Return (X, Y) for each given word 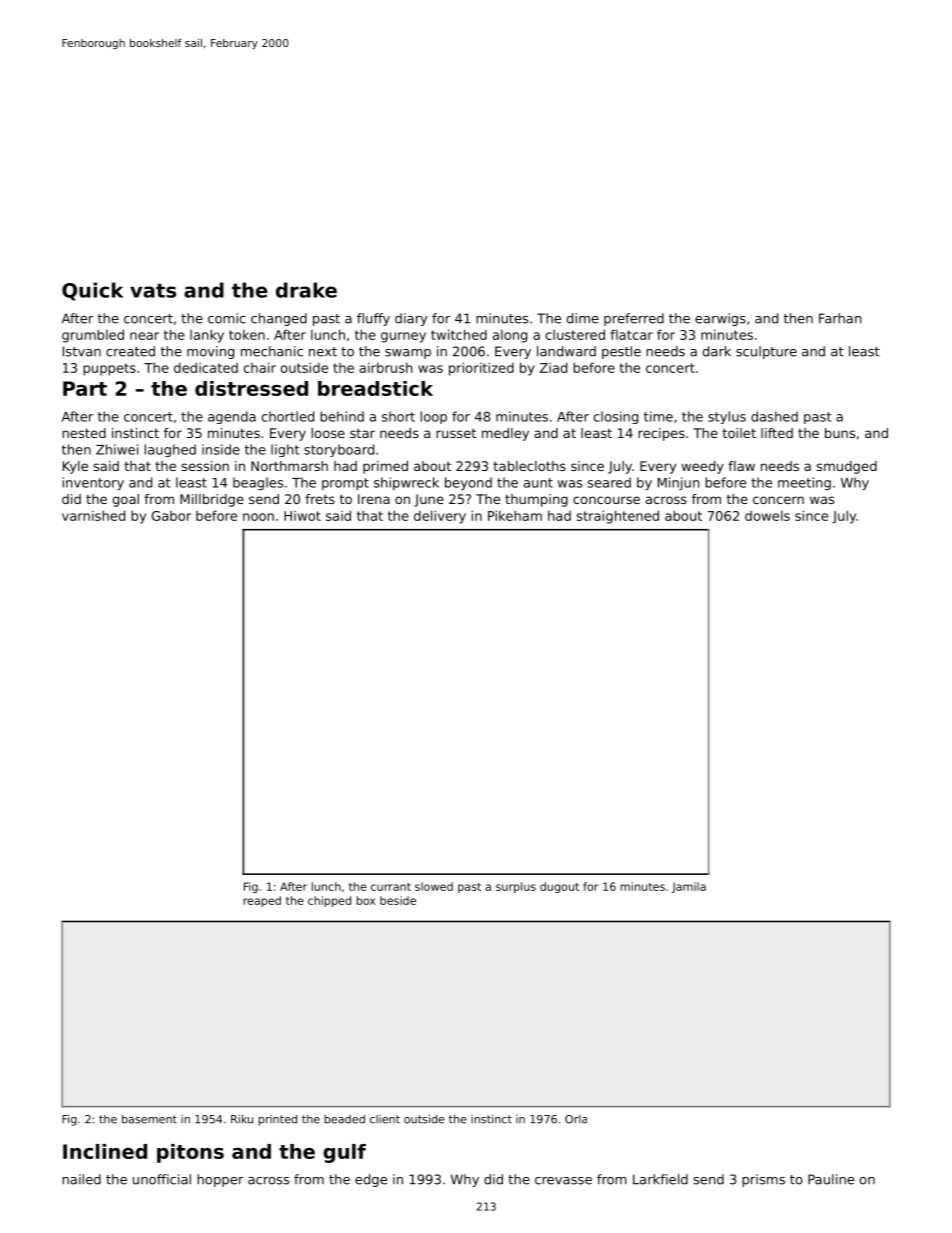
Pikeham (515, 515)
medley (505, 434)
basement (149, 1119)
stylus (727, 417)
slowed (434, 886)
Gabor (171, 516)
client (385, 1119)
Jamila (689, 887)
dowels (767, 516)
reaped (262, 901)
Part (85, 388)
